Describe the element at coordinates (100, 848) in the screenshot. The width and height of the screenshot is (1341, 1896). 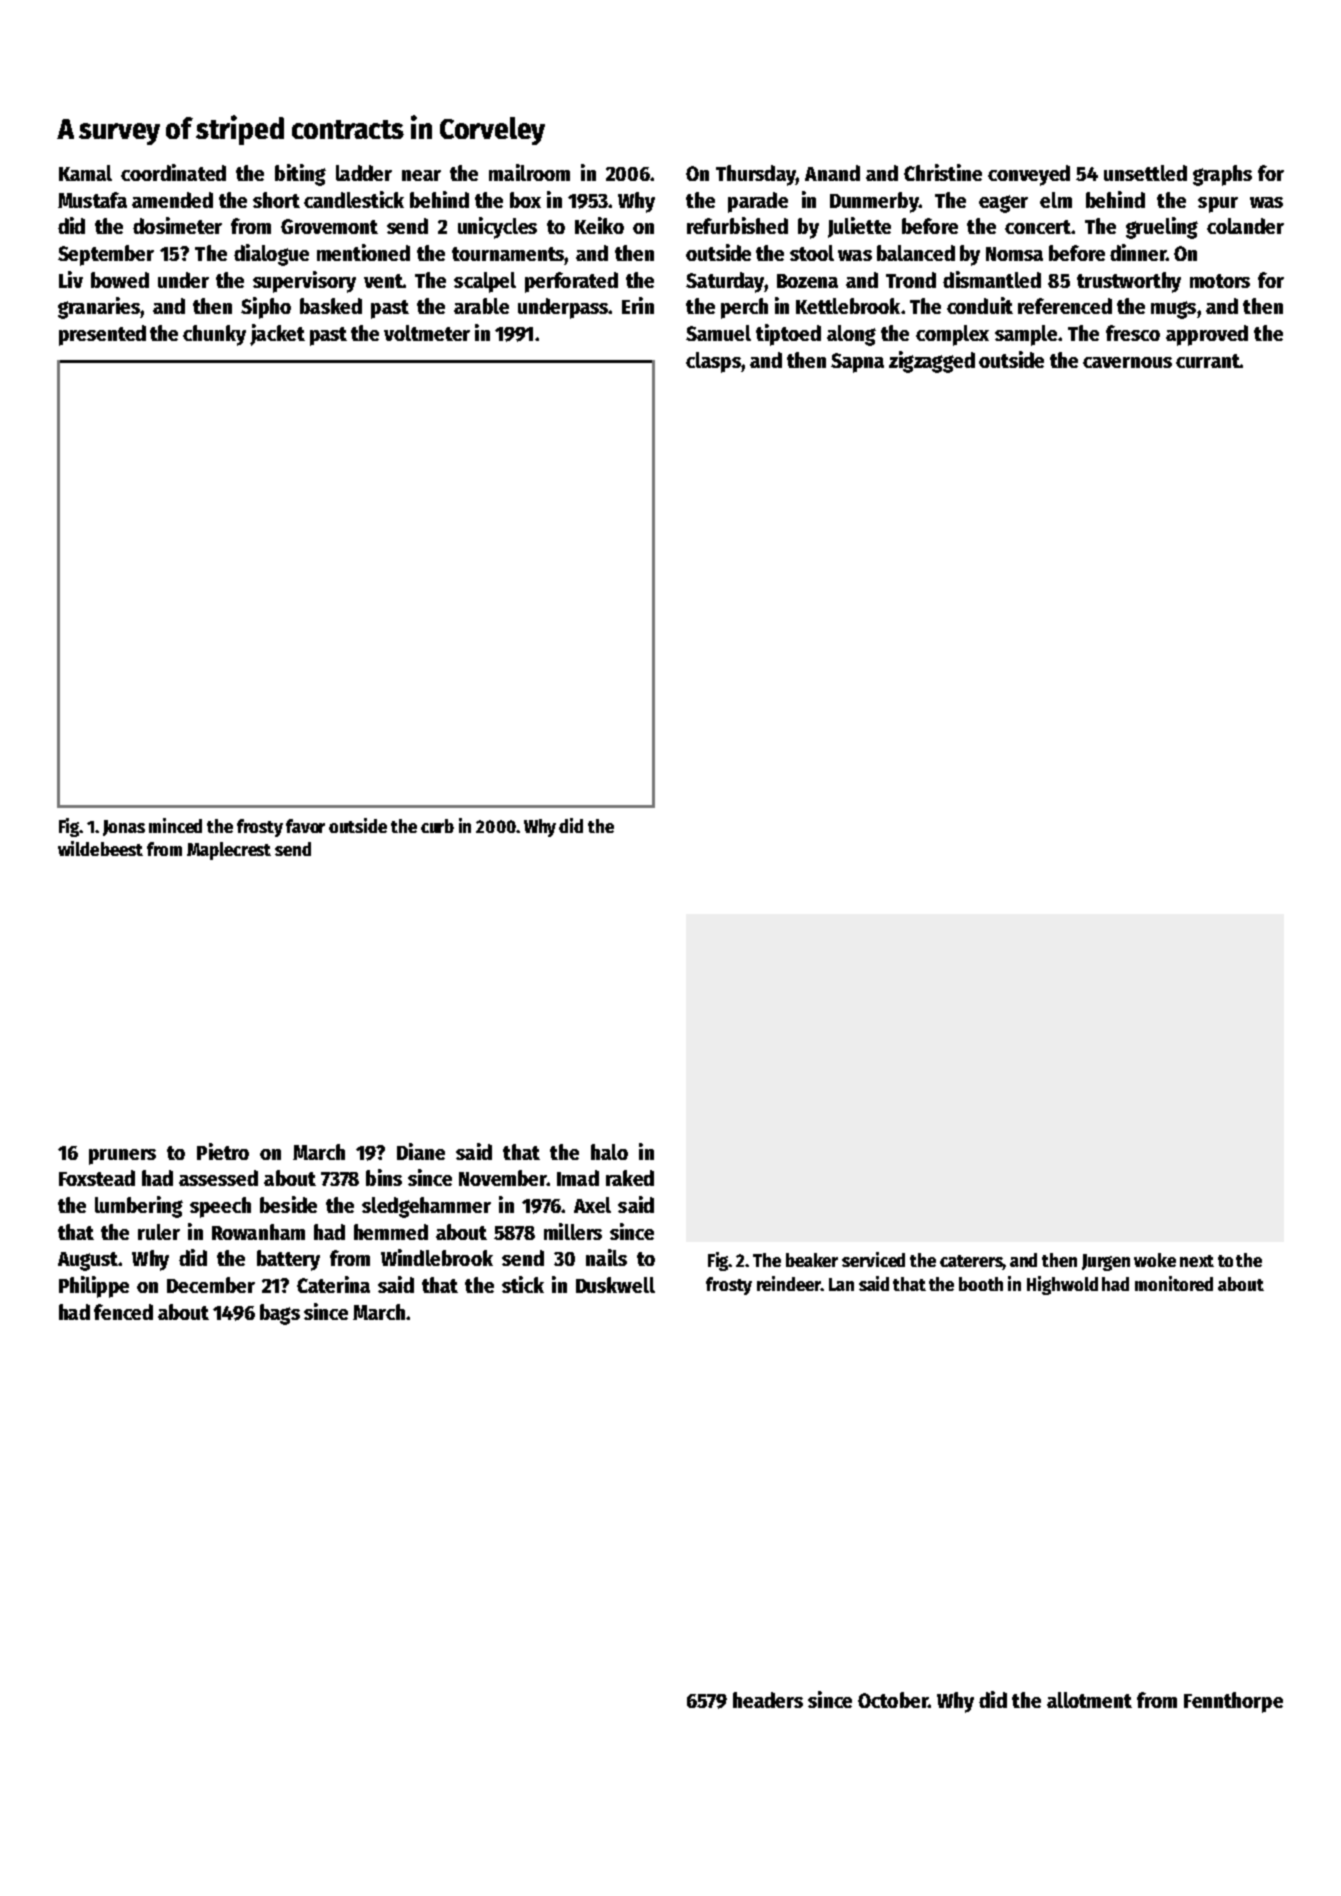
I see `wildebeest` at that location.
